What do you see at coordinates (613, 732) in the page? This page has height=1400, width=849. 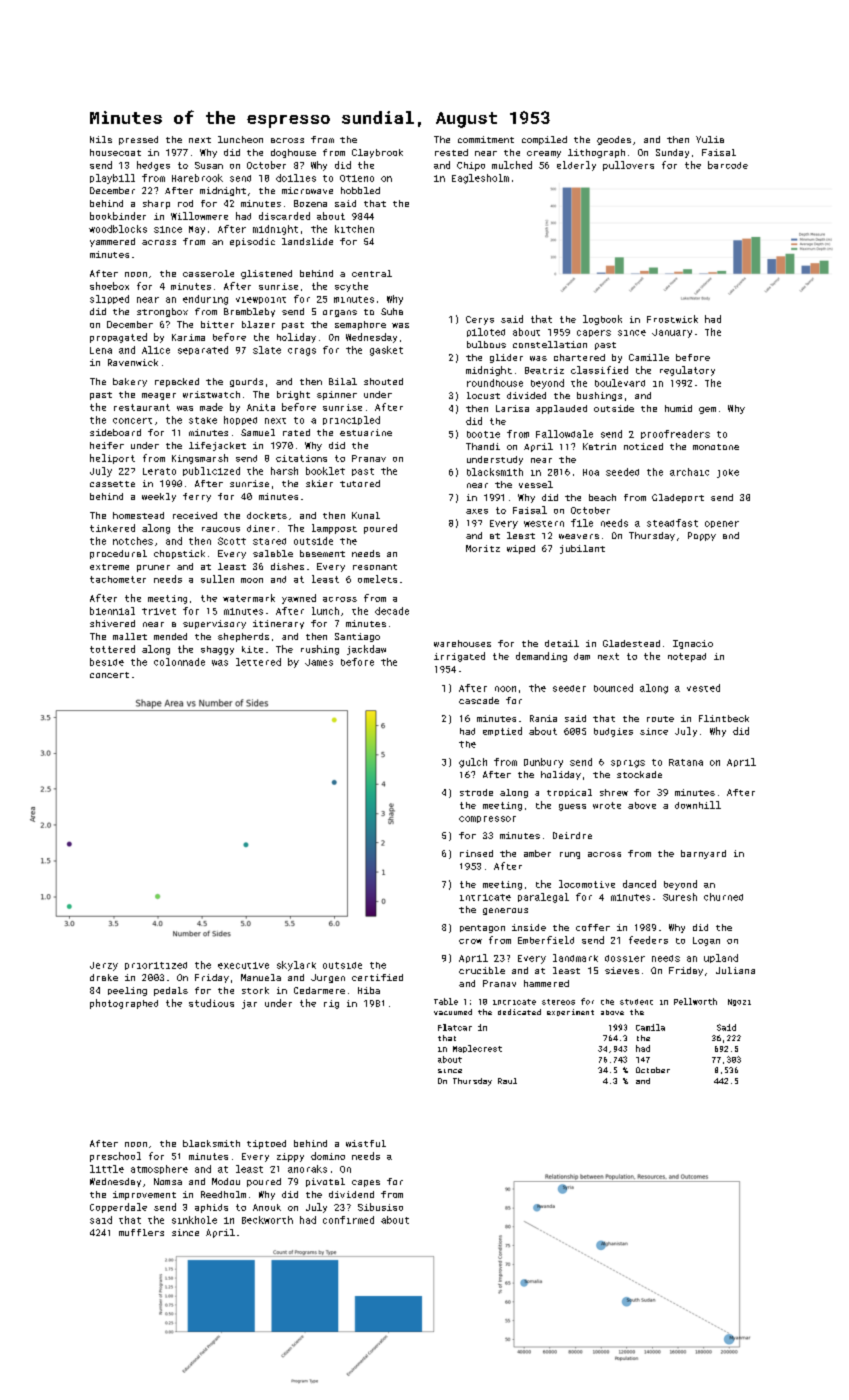 I see `budgies` at bounding box center [613, 732].
